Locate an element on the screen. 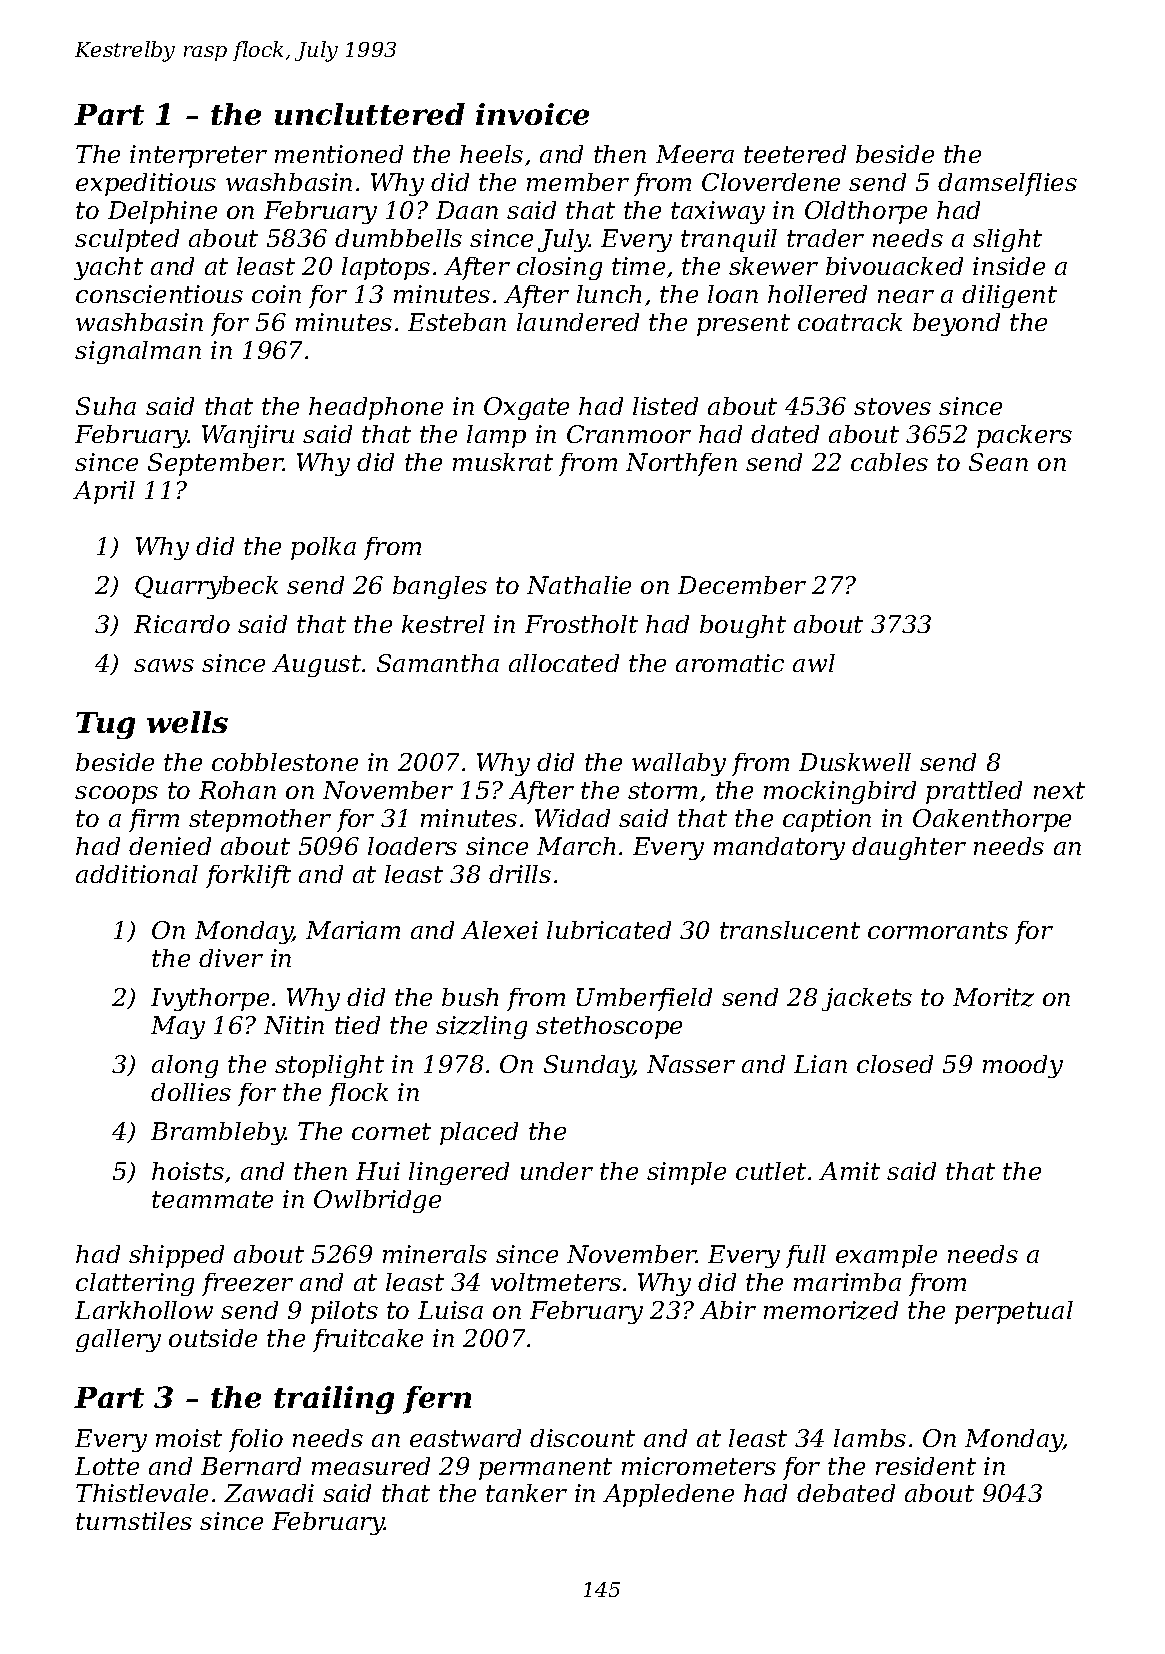  closed is located at coordinates (895, 1064).
